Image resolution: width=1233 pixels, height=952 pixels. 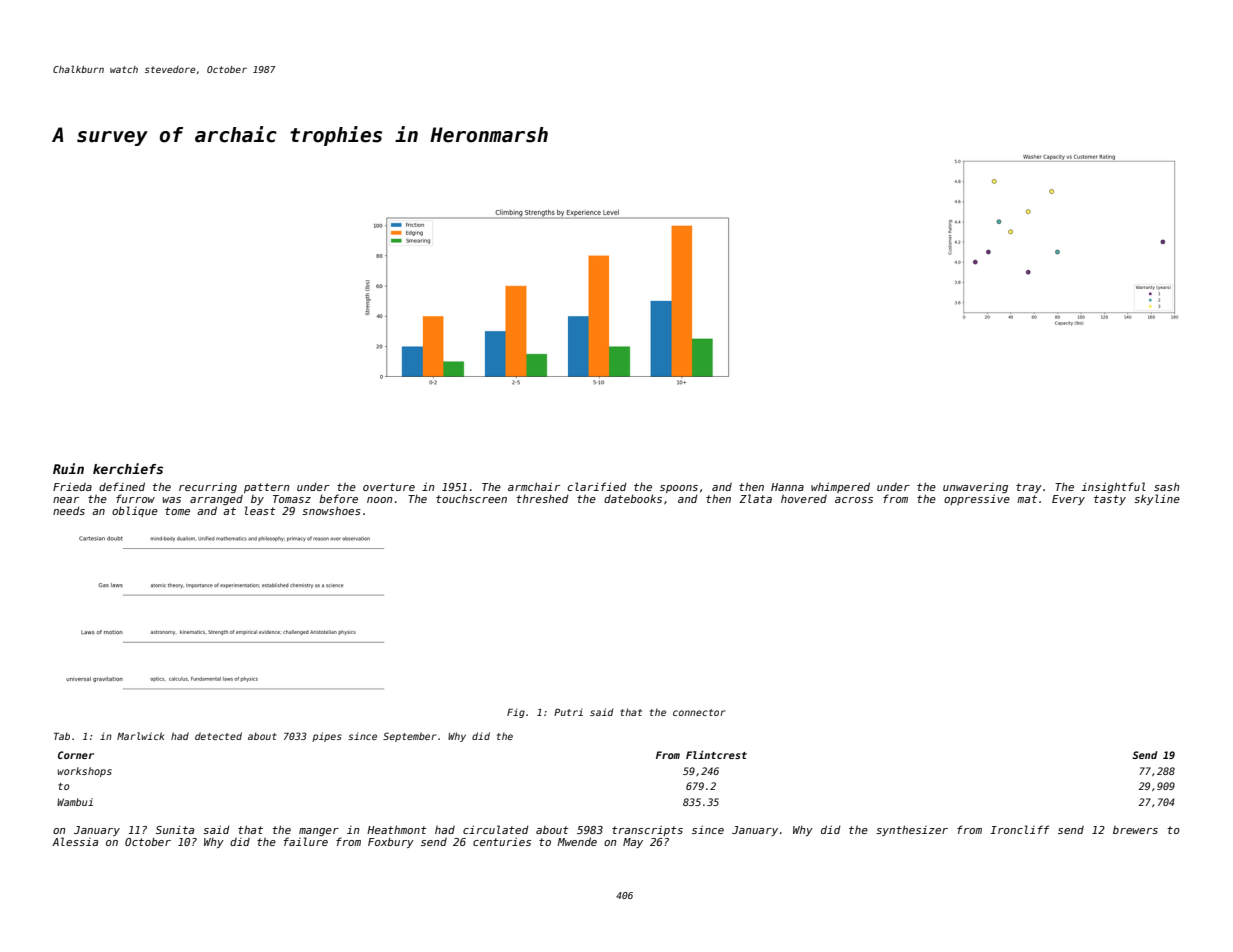 What do you see at coordinates (331, 510) in the screenshot?
I see `snowshoes` at bounding box center [331, 510].
